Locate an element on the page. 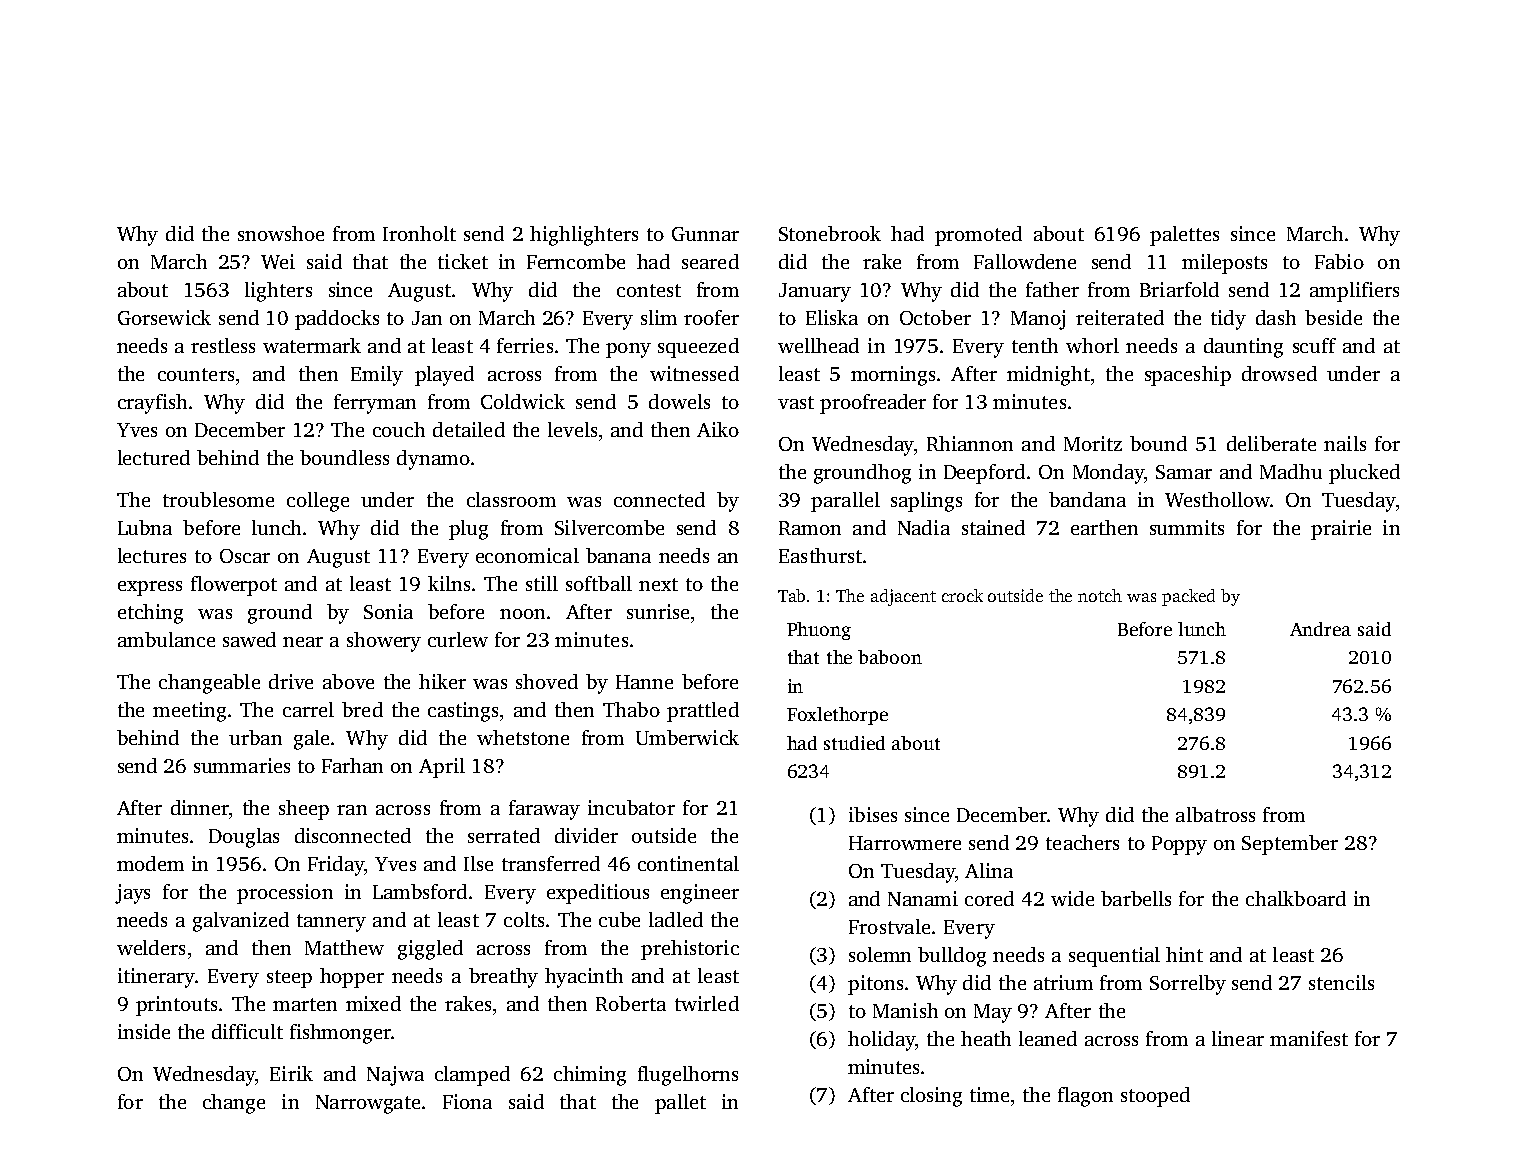 The width and height of the document is (1517, 1172). pallet is located at coordinates (680, 1104).
